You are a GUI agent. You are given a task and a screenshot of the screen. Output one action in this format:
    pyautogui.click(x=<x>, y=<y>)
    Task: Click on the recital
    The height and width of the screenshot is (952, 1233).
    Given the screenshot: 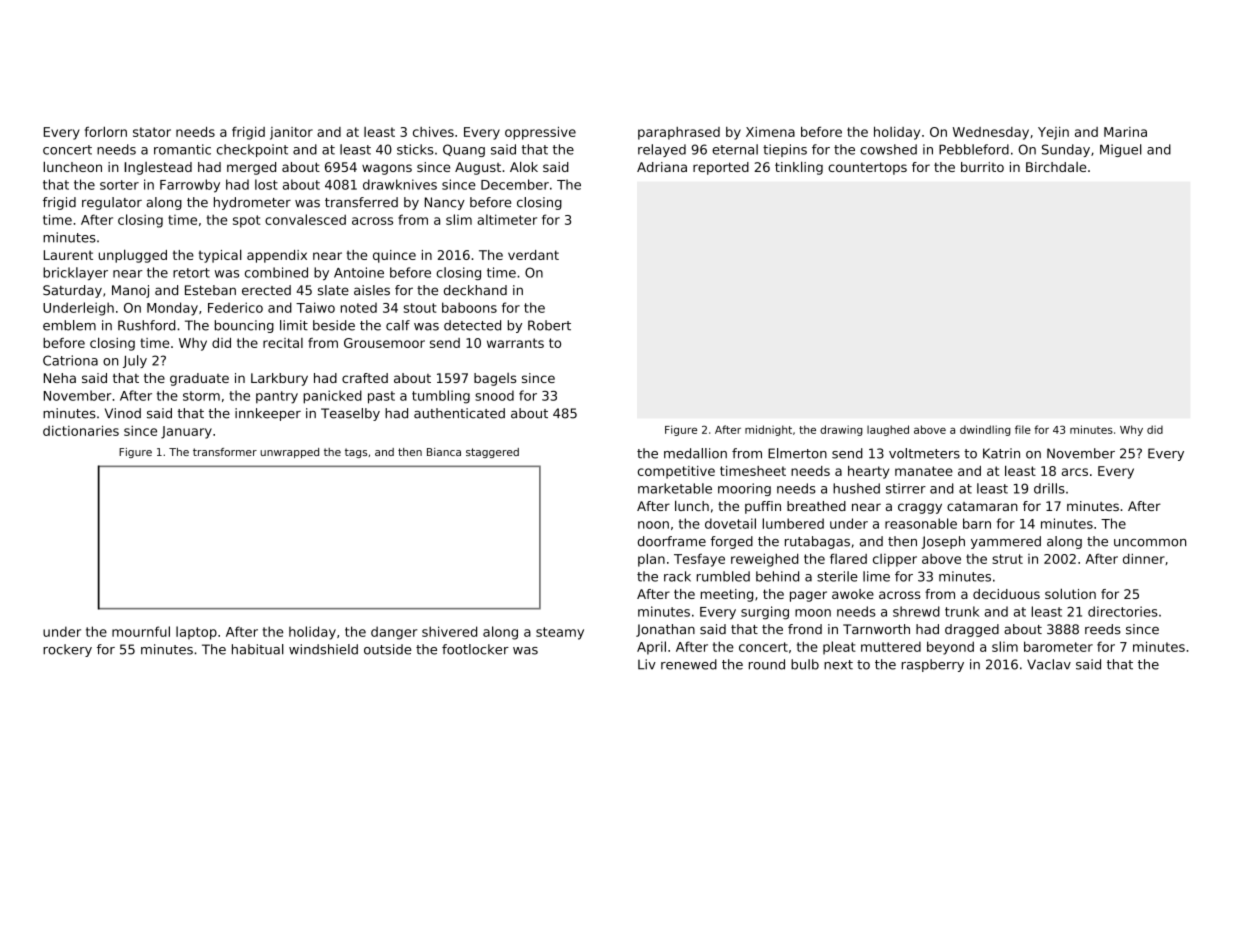 What is the action you would take?
    pyautogui.click(x=283, y=343)
